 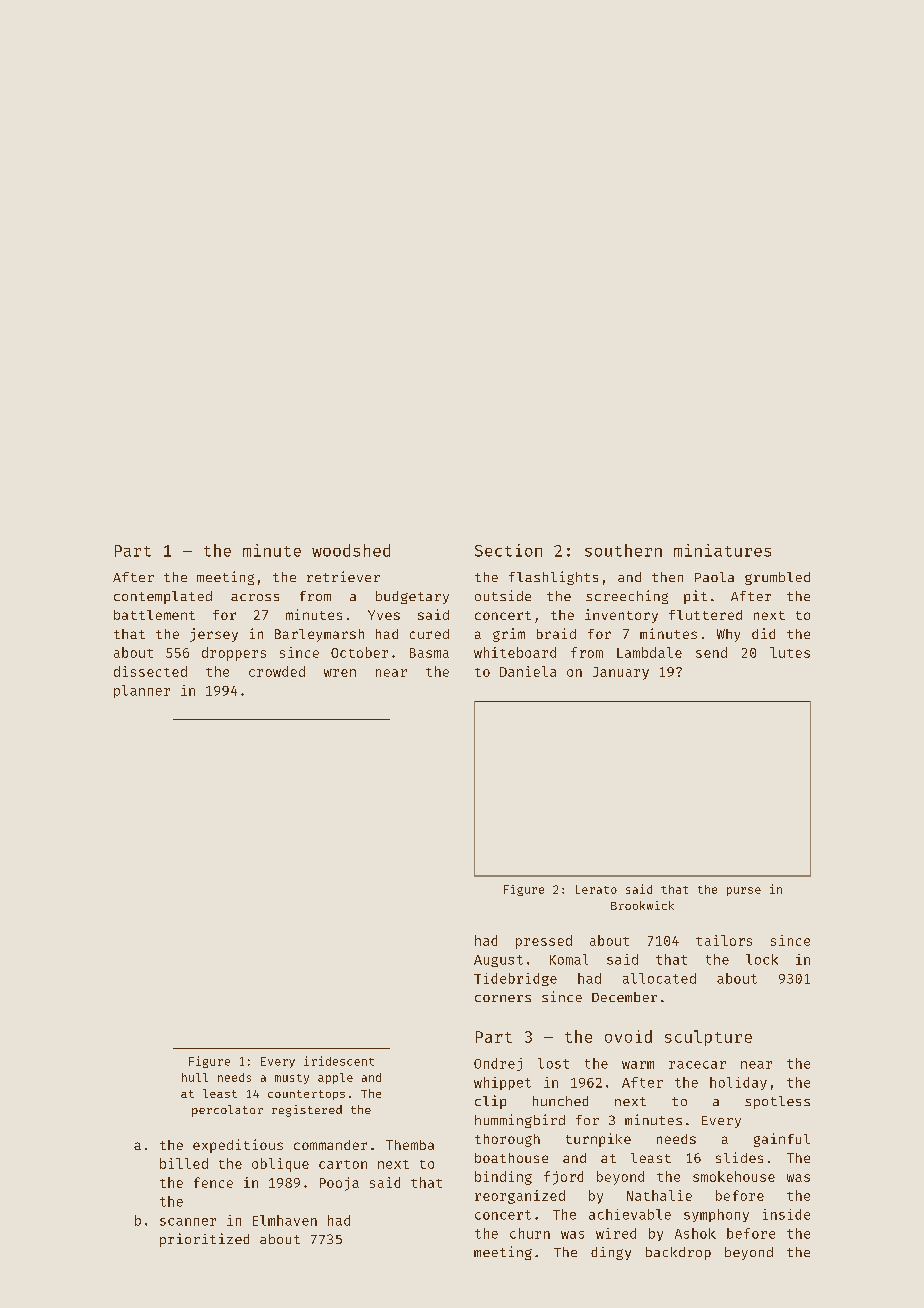 What do you see at coordinates (204, 1240) in the screenshot?
I see `prioritized` at bounding box center [204, 1240].
